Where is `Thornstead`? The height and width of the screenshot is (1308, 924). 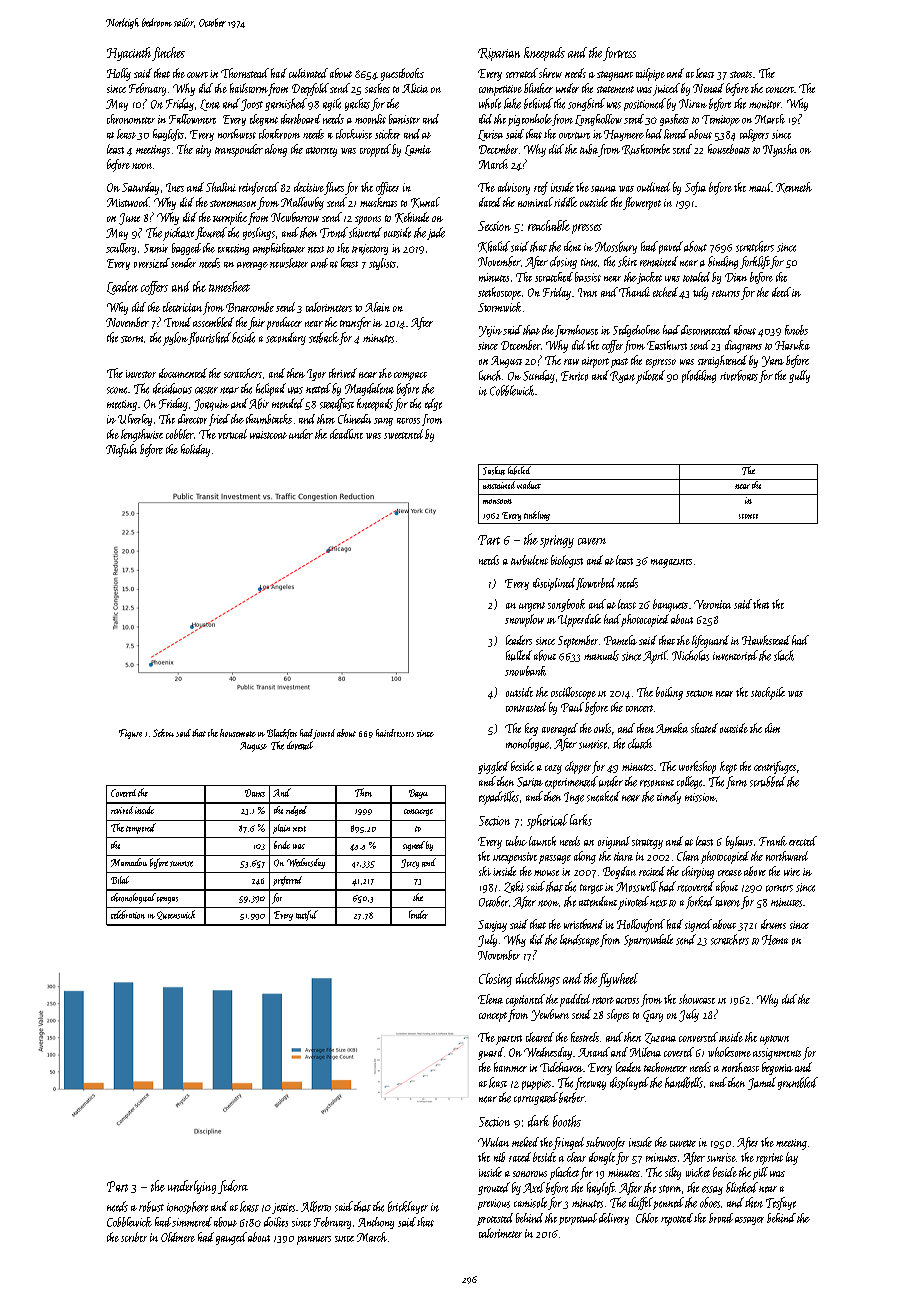 Thornstead is located at coordinates (245, 73).
